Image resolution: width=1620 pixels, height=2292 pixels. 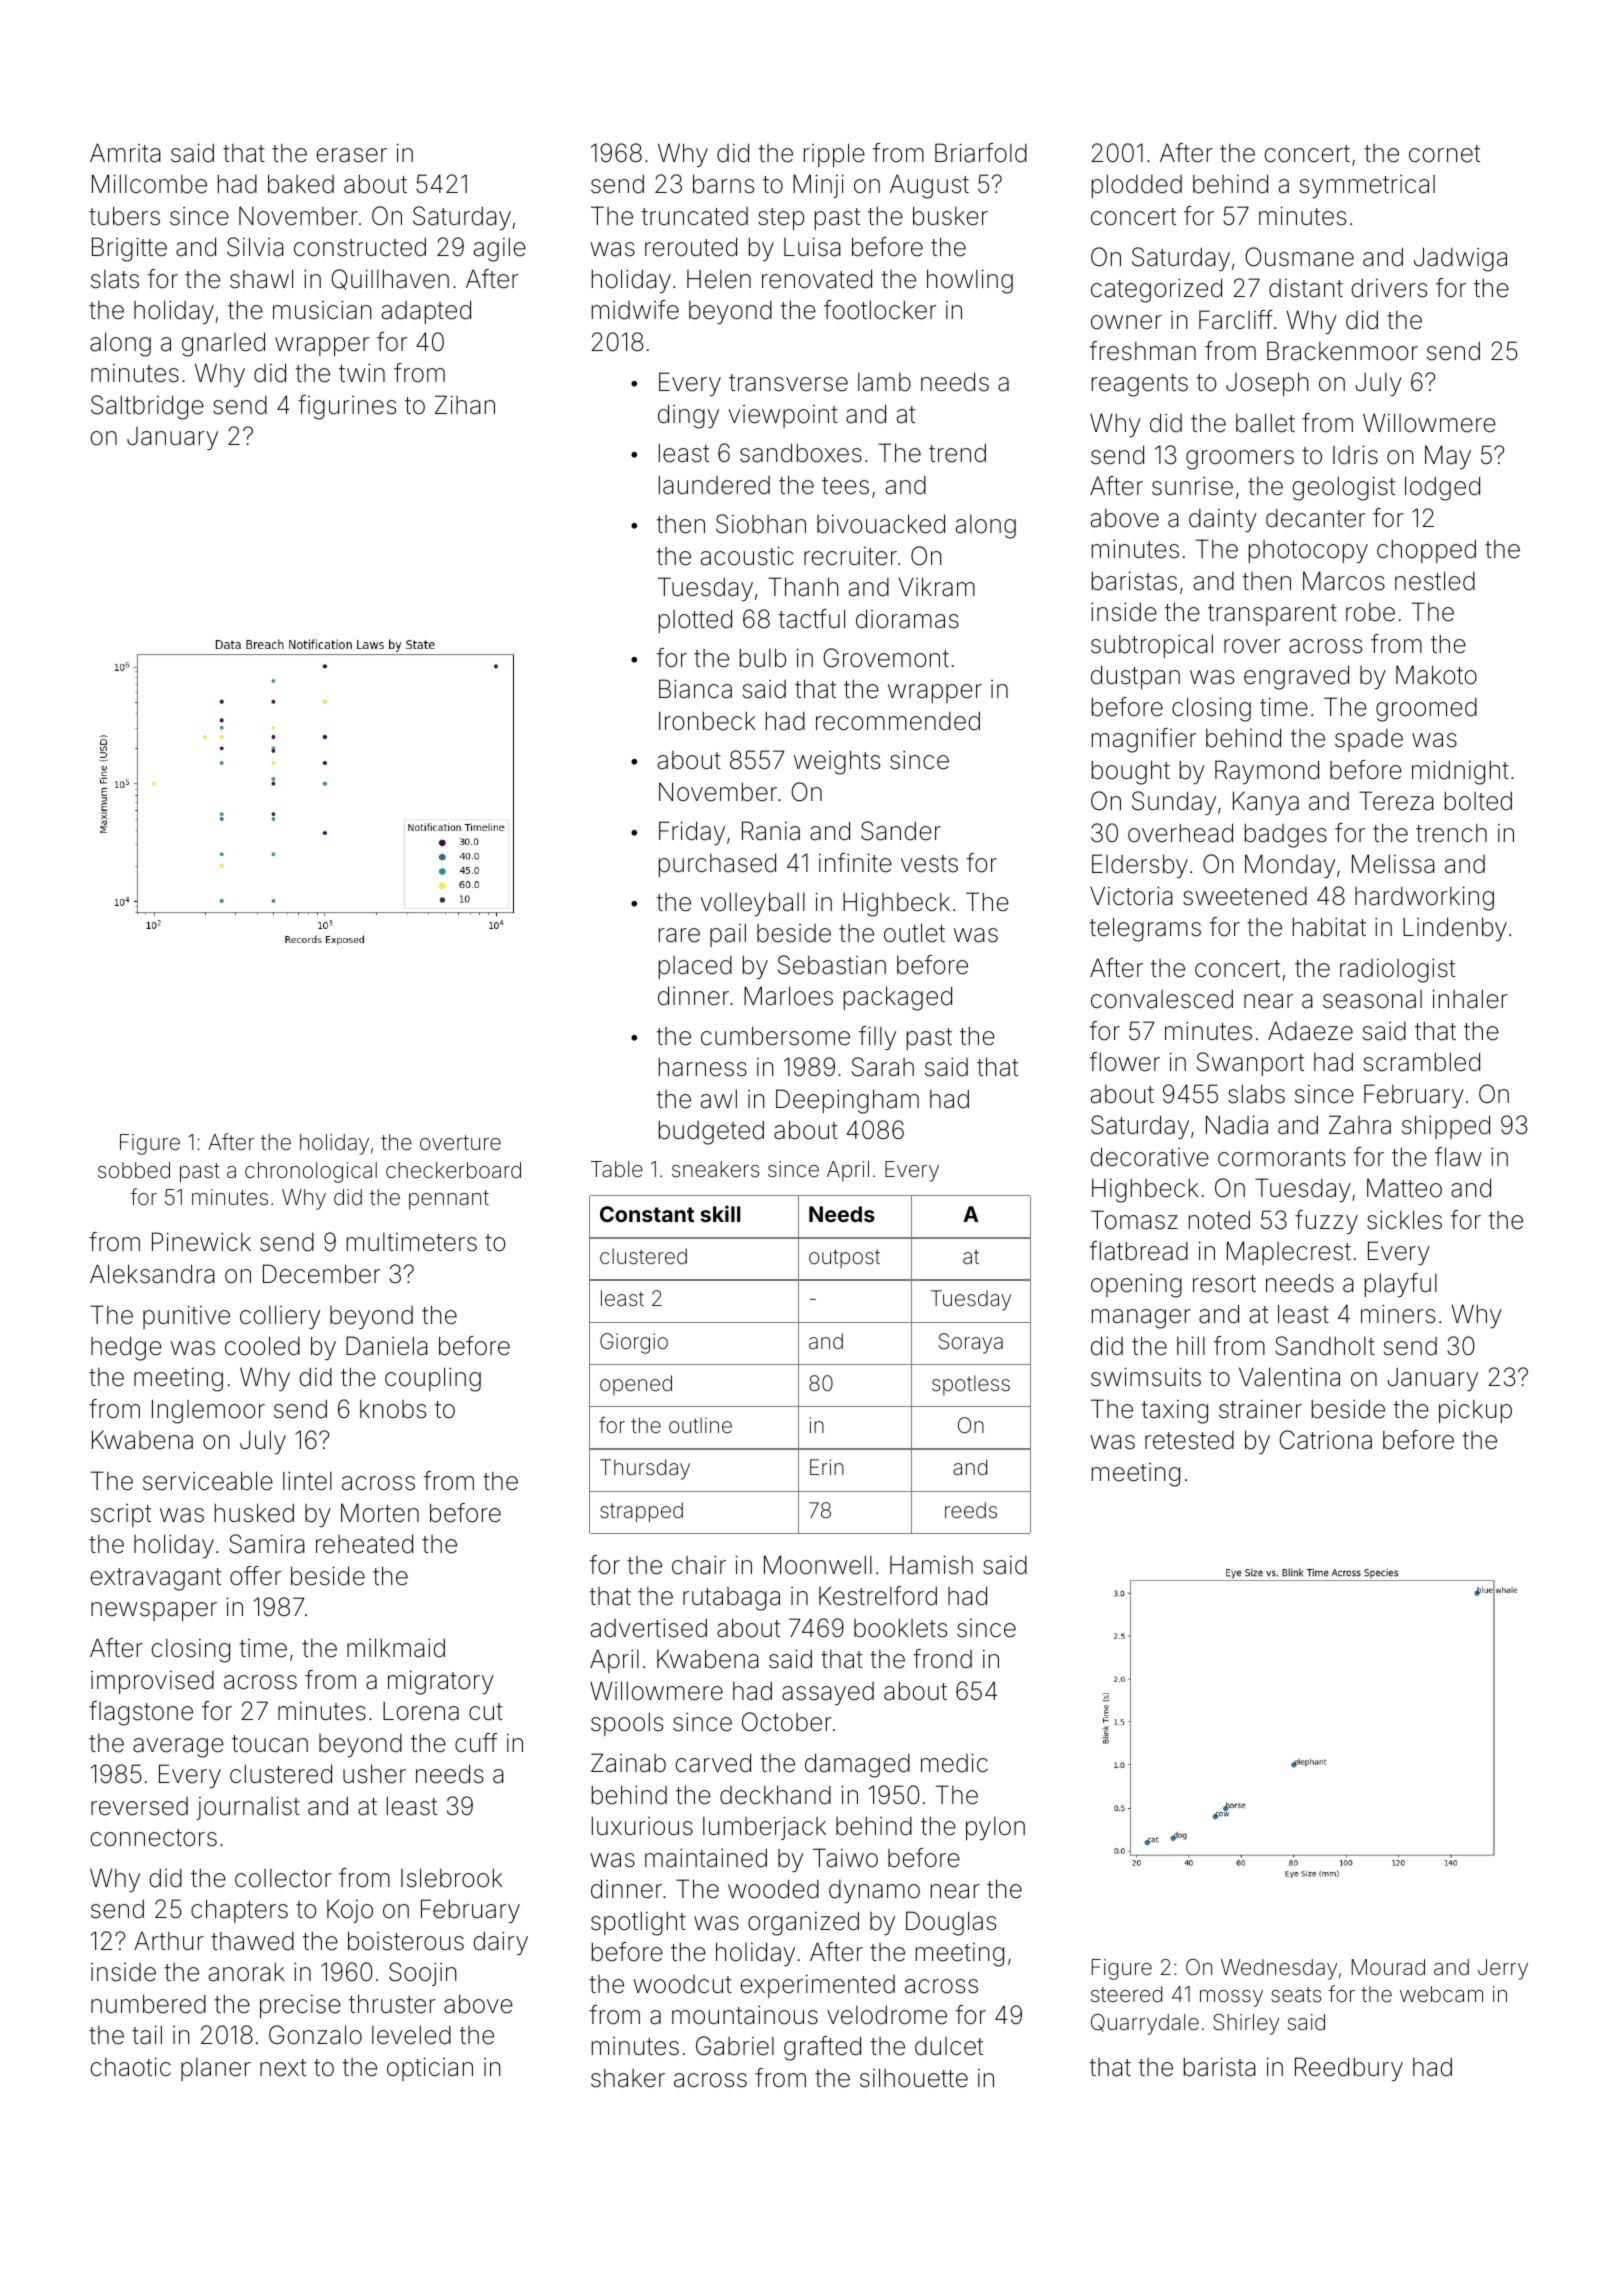 What do you see at coordinates (252, 1941) in the screenshot?
I see `thawed` at bounding box center [252, 1941].
